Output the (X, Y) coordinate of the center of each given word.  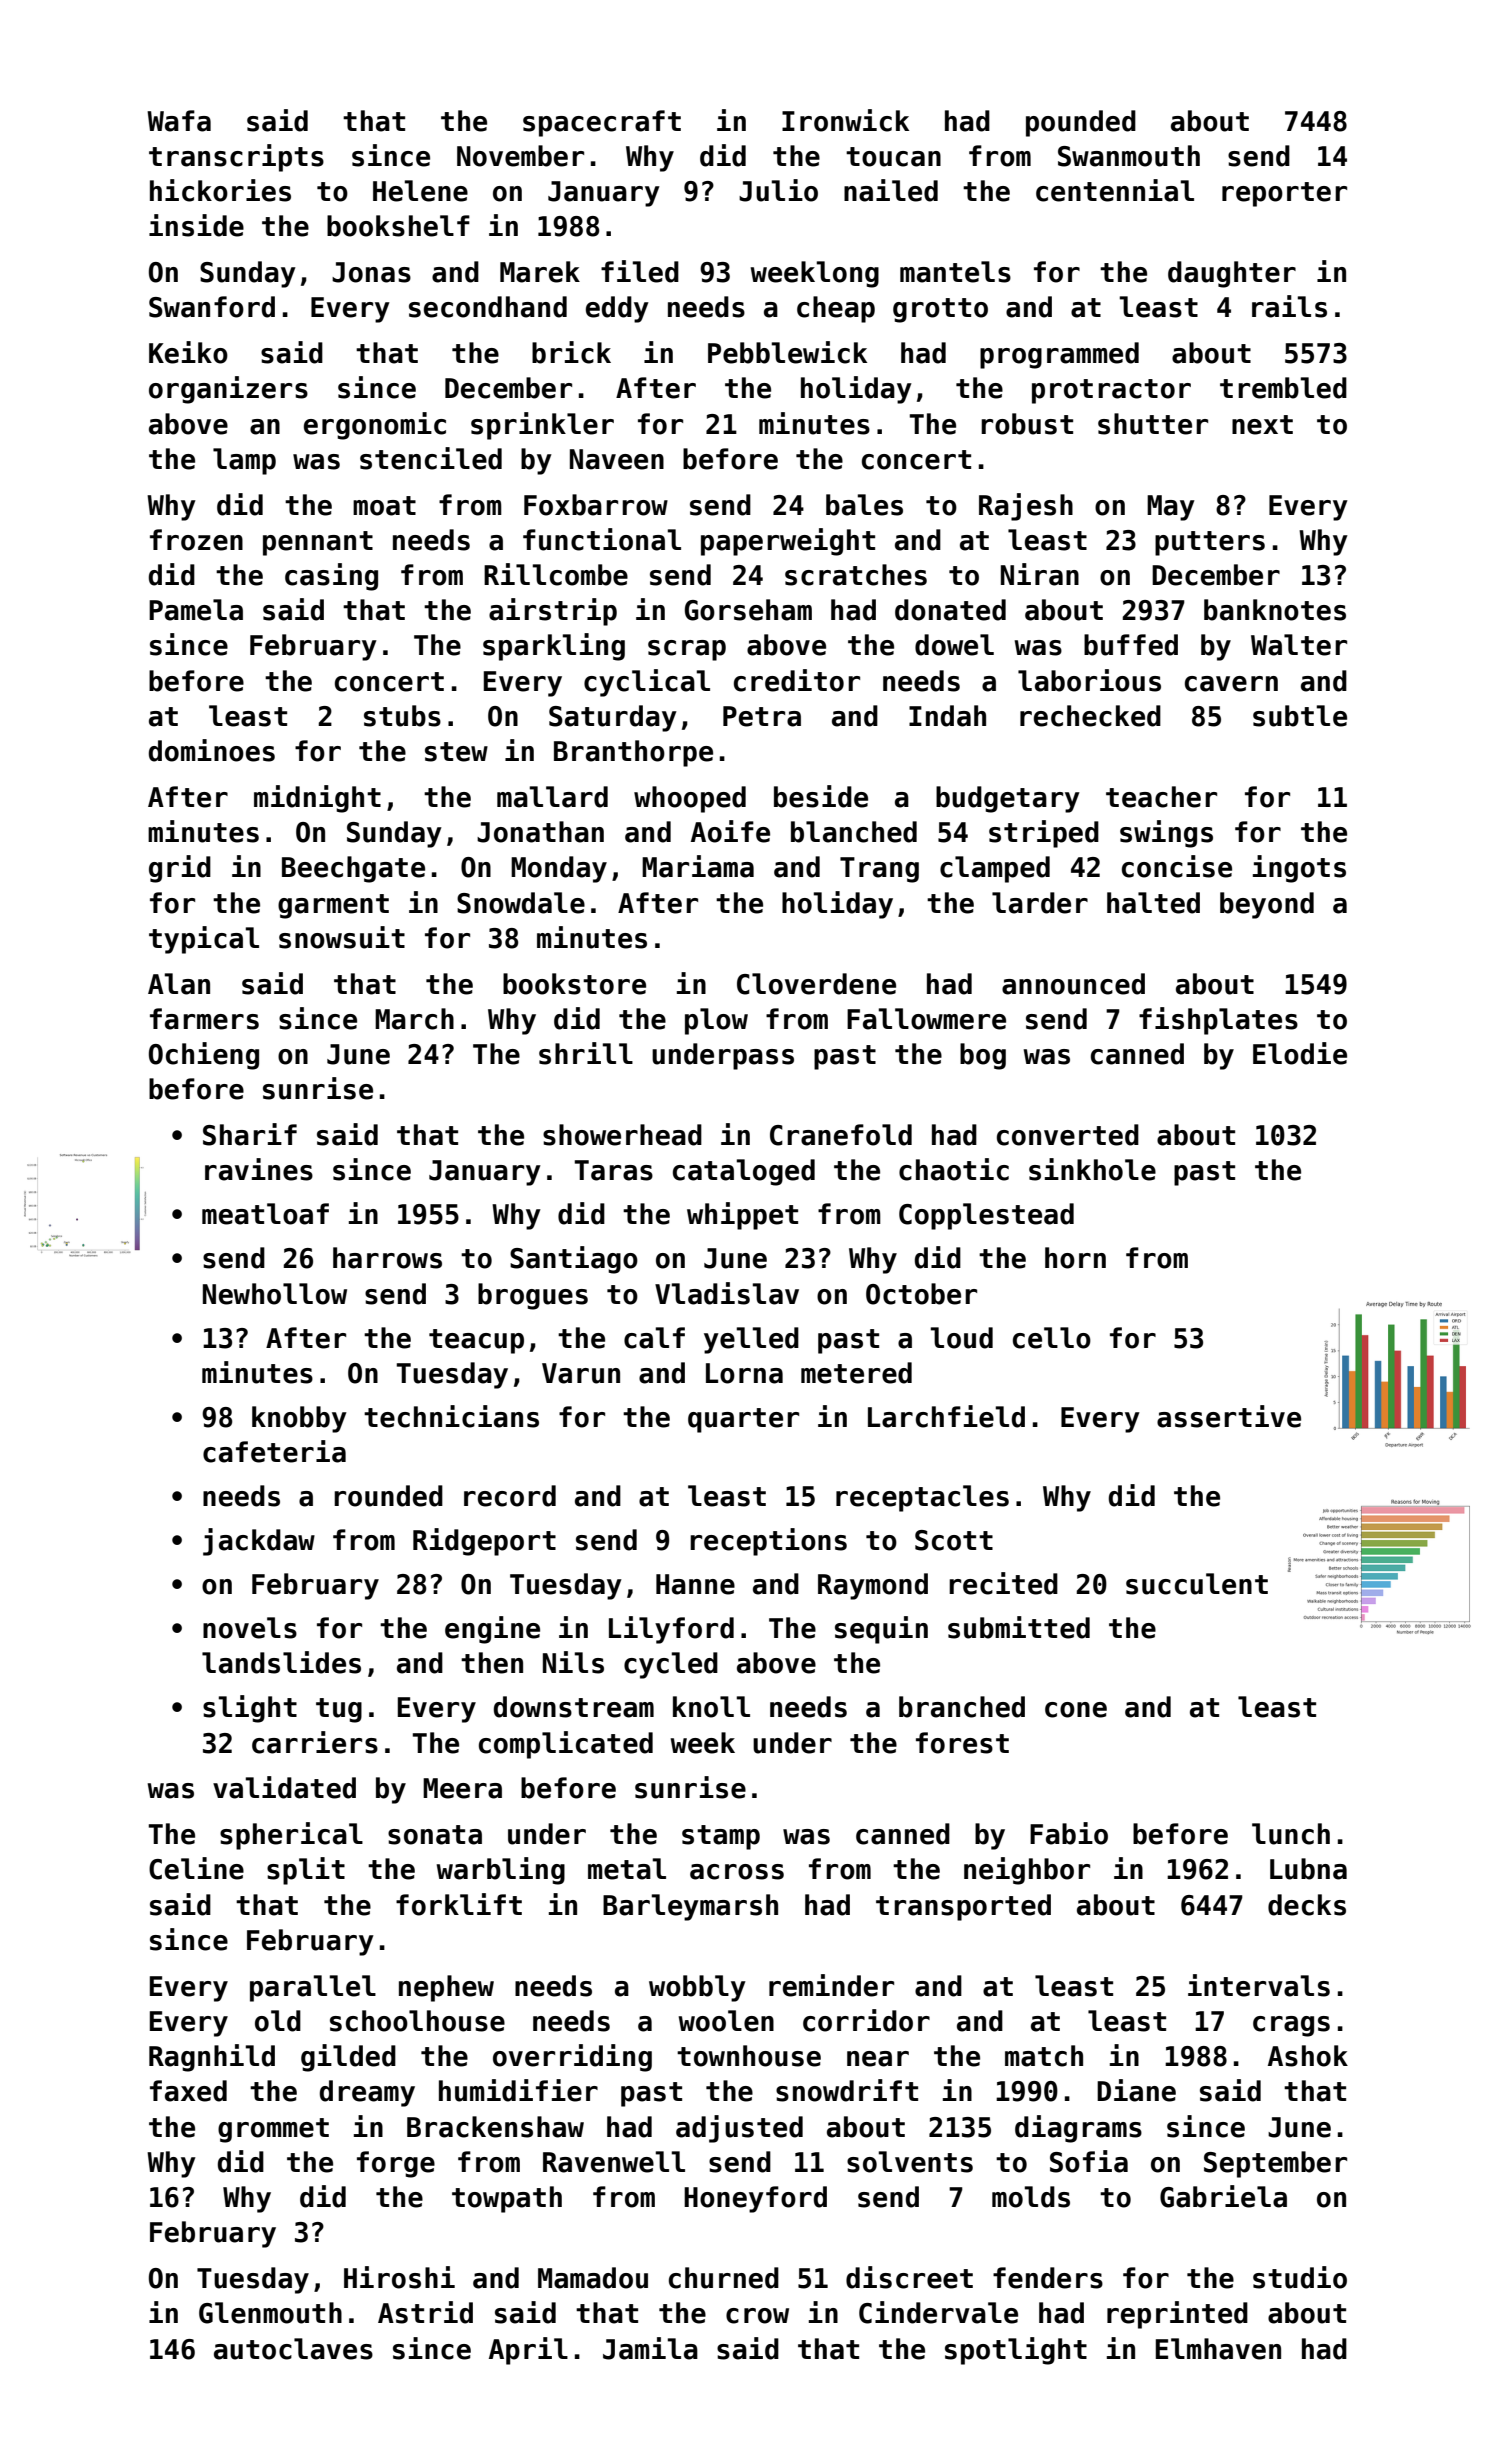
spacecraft (602, 123)
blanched (854, 832)
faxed (188, 2091)
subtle (1300, 716)
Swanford (212, 307)
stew (456, 752)
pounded (1081, 123)
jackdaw (259, 1542)
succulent (1197, 1584)
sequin (881, 1630)
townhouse (749, 2056)
